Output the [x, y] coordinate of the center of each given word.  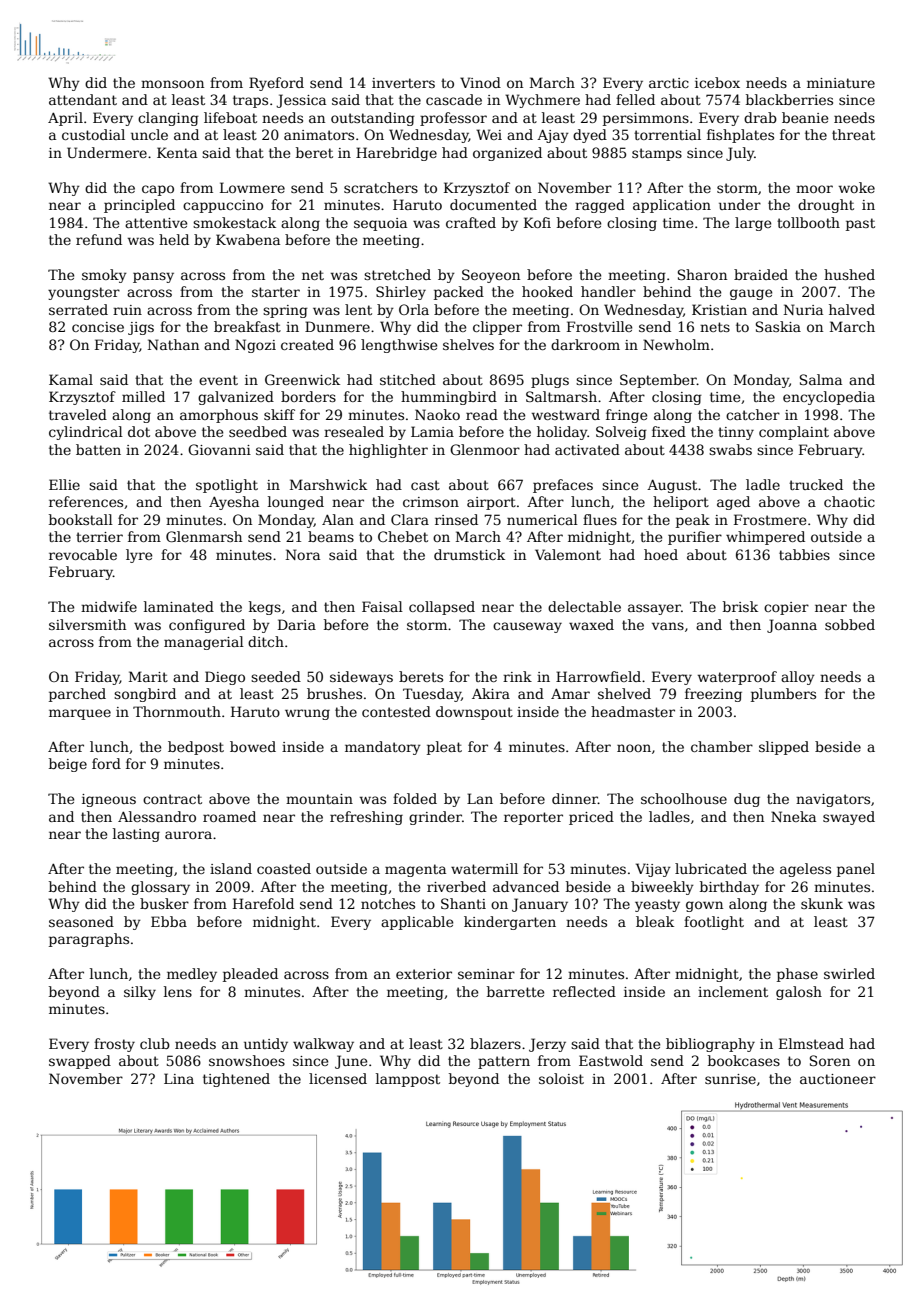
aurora [188, 835]
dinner [575, 798]
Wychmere [542, 101]
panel [856, 870]
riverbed [456, 886]
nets [715, 327]
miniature [841, 83]
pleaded [250, 975]
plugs [550, 381]
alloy [798, 678]
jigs [141, 328]
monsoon [172, 84]
